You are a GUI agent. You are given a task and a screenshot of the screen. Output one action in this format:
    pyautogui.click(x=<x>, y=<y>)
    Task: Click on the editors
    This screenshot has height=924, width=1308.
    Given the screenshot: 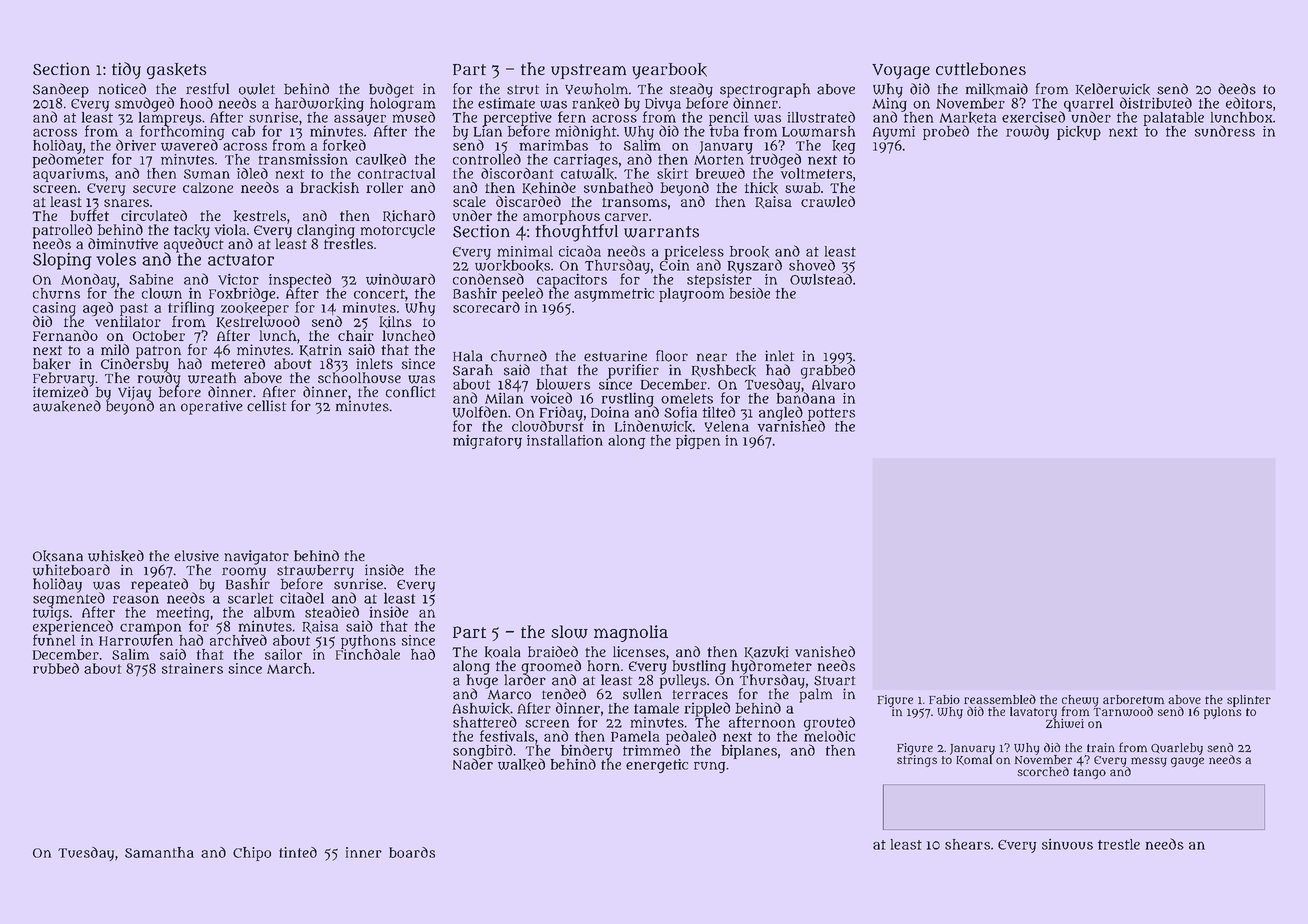 What is the action you would take?
    pyautogui.click(x=1249, y=103)
